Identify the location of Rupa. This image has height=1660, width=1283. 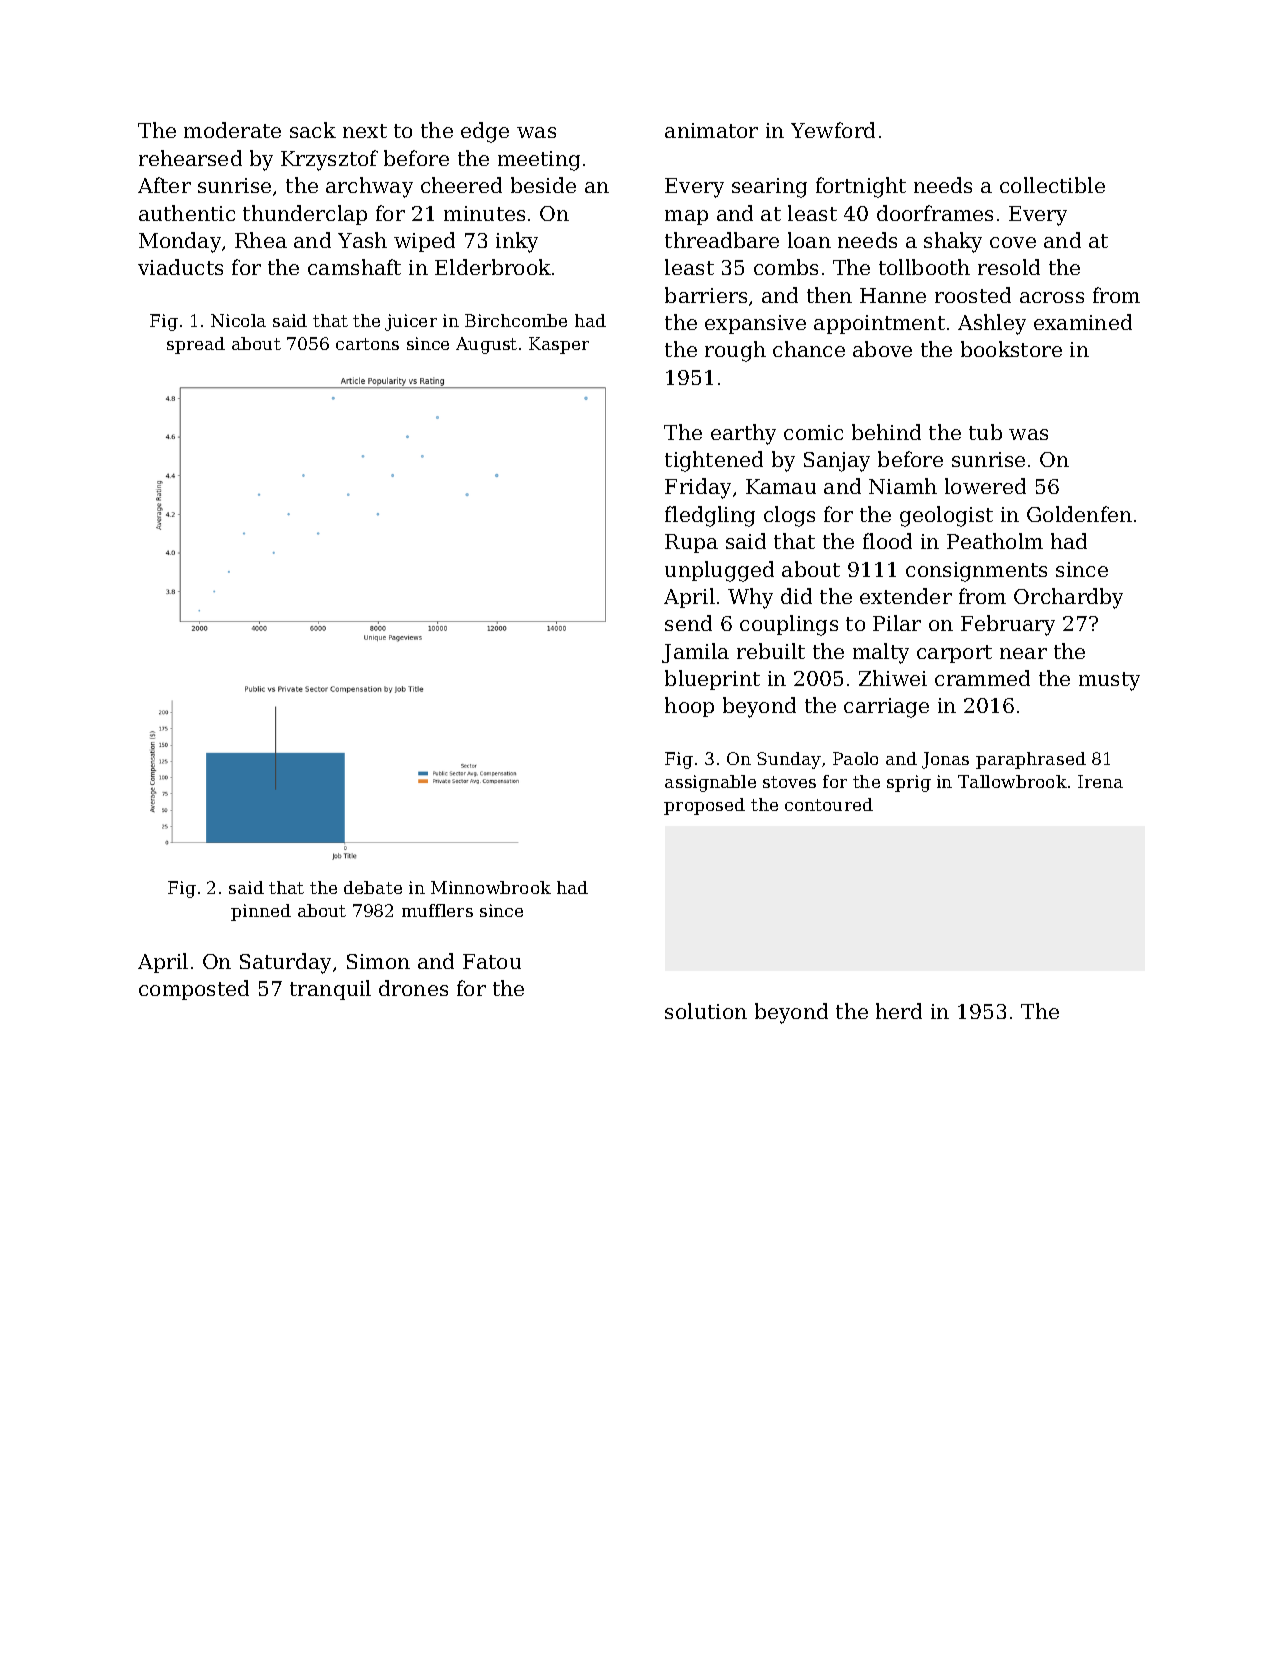
(691, 543).
